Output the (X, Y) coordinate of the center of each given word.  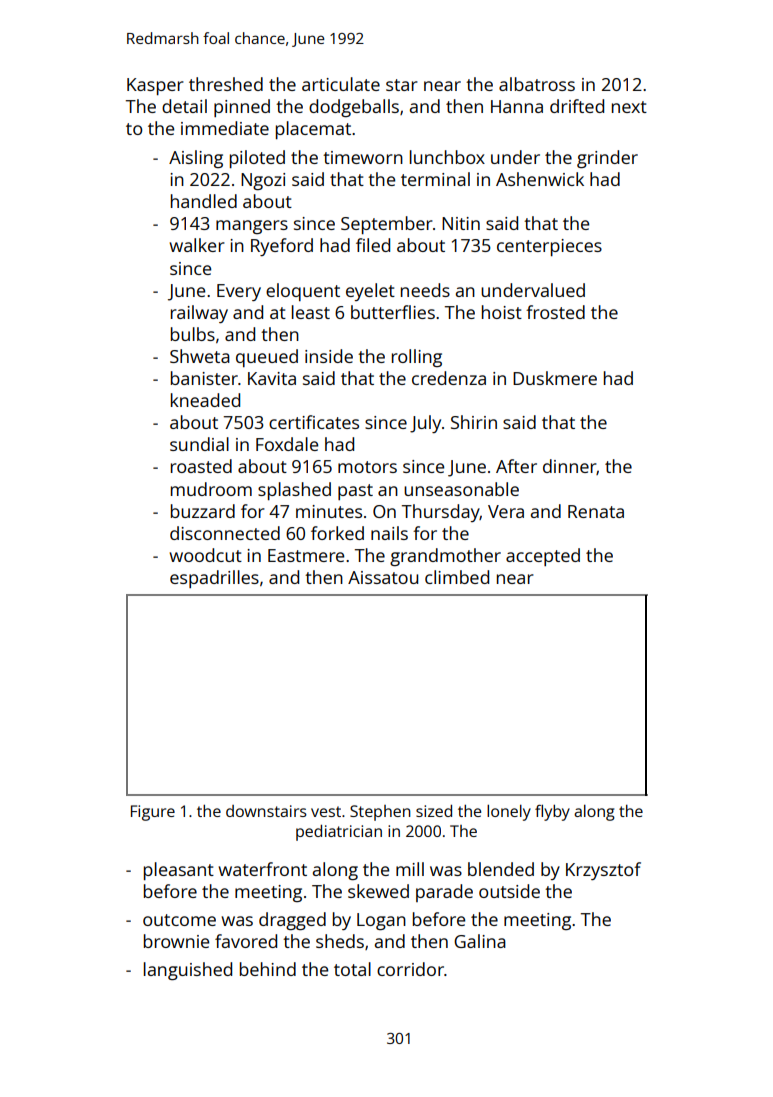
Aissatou (383, 577)
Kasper (155, 86)
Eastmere (306, 555)
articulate (341, 84)
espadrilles (214, 579)
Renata (596, 511)
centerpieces (549, 247)
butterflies (393, 312)
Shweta (200, 356)
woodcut (205, 555)
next (629, 107)
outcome (179, 920)
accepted (543, 557)
